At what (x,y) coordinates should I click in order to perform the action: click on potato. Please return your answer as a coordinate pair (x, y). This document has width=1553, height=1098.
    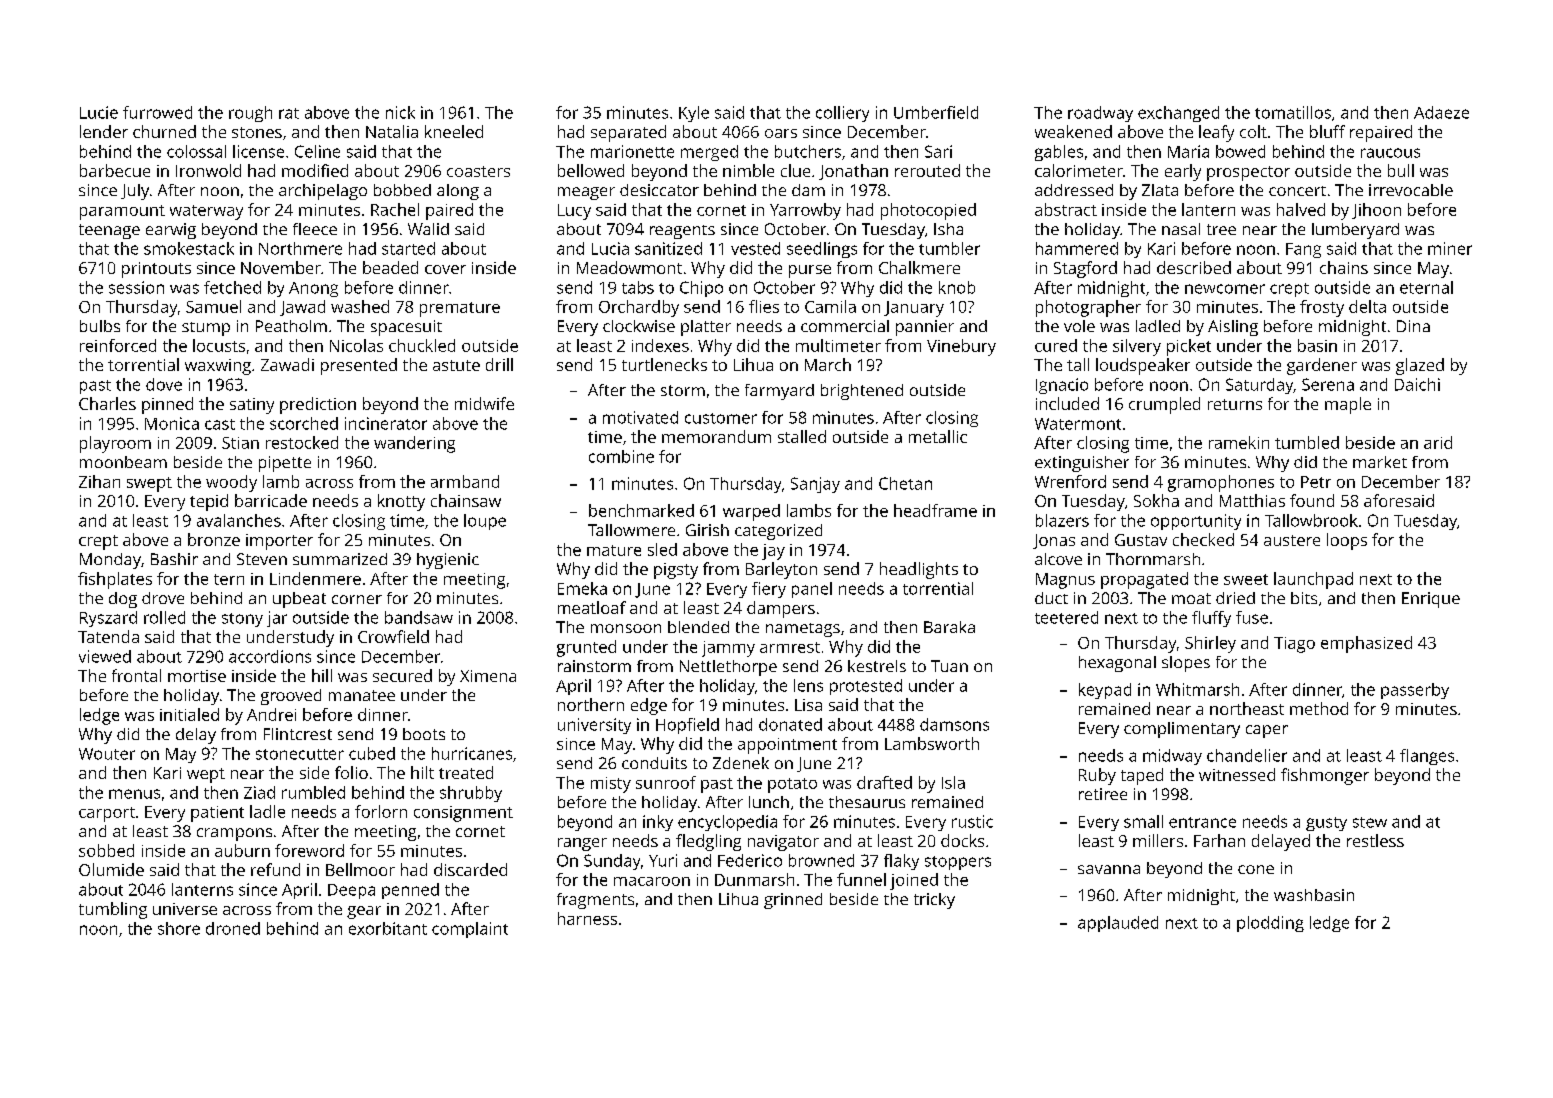
    Looking at the image, I should click on (792, 785).
